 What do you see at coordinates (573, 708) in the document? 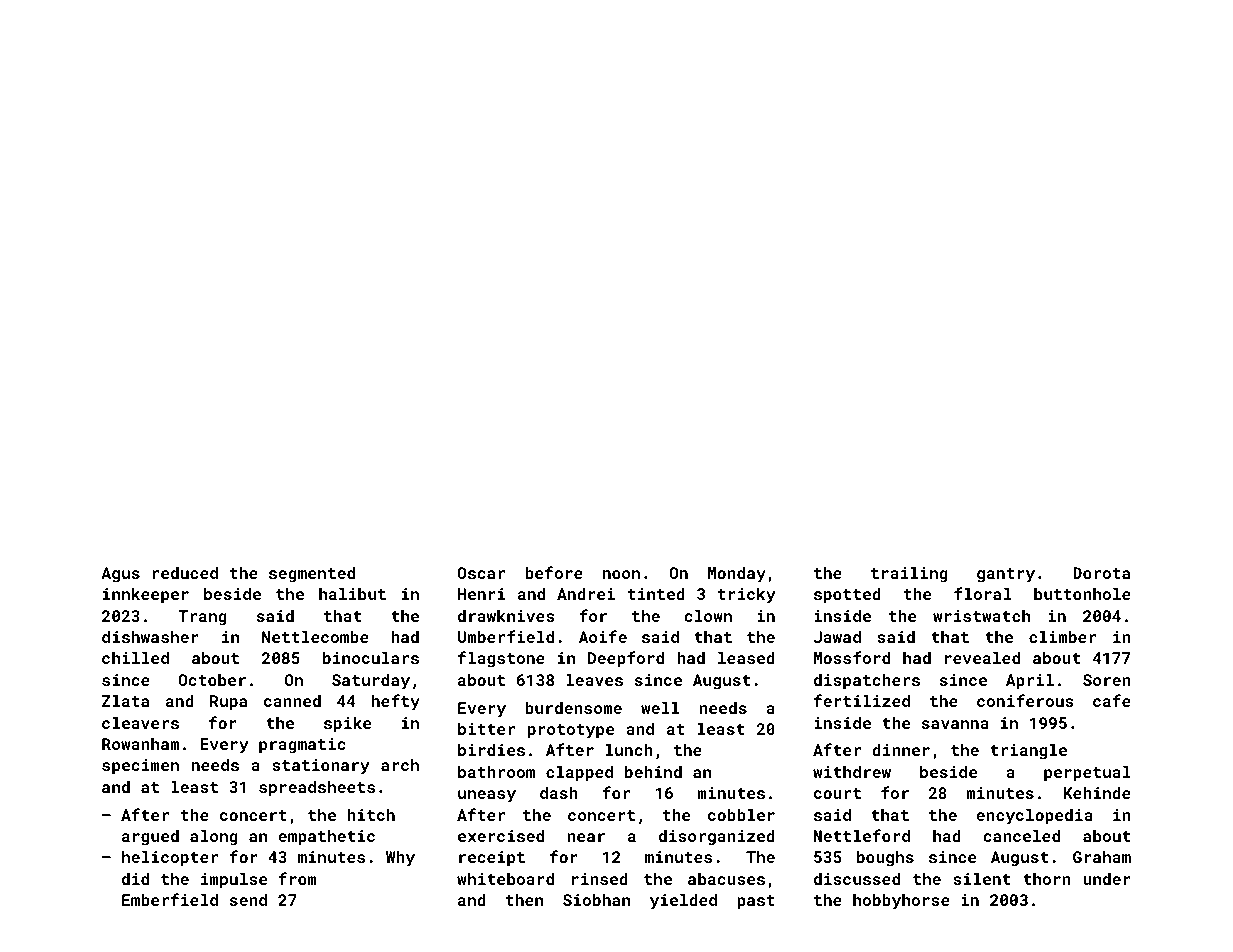
I see `burdensome` at bounding box center [573, 708].
